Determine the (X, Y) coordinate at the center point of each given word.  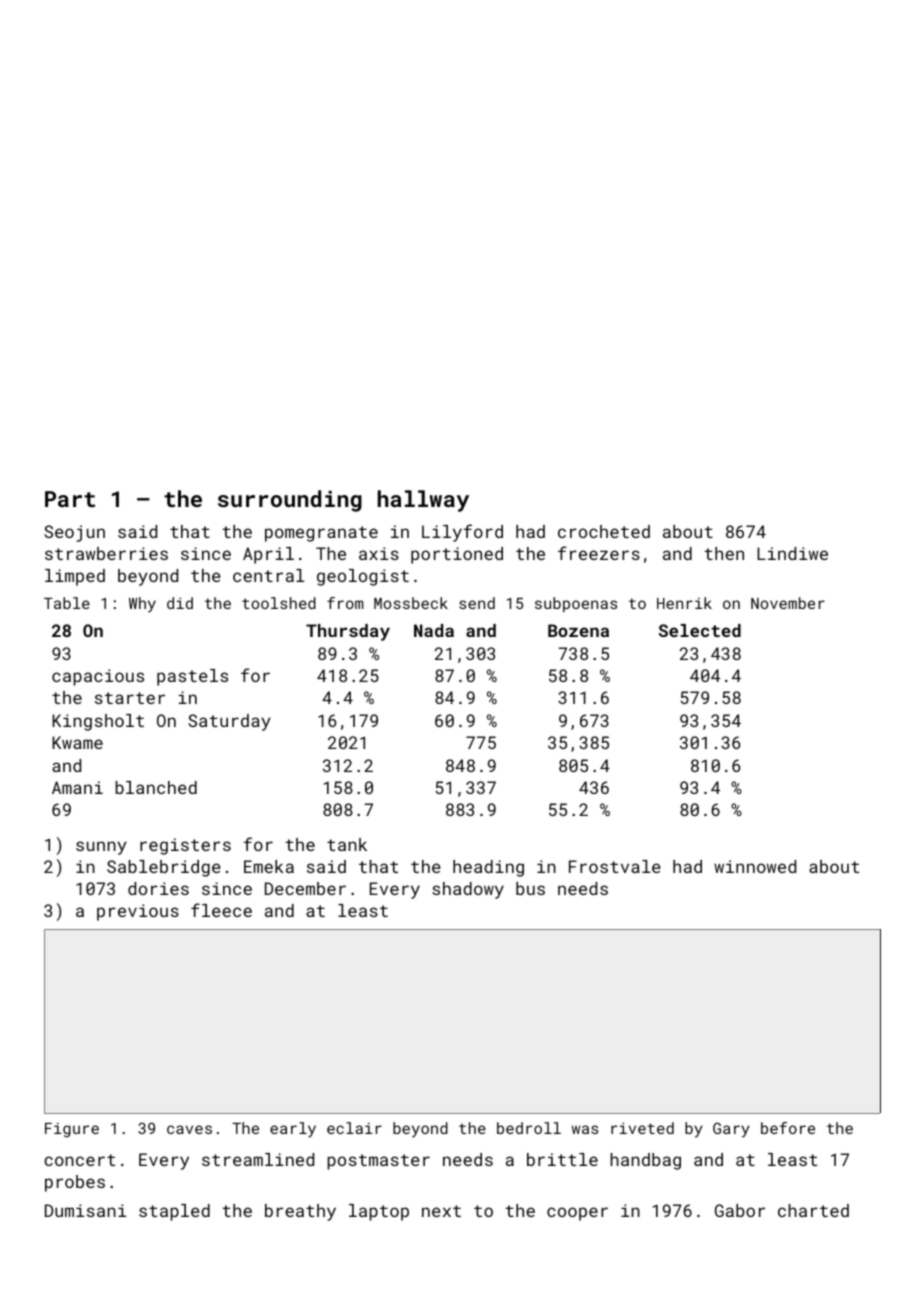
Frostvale (615, 866)
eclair (354, 1128)
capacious (98, 677)
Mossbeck (411, 603)
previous (138, 912)
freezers (599, 553)
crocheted (604, 531)
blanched (156, 787)
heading (488, 868)
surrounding (290, 501)
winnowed (755, 866)
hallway (423, 501)
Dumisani (85, 1210)
